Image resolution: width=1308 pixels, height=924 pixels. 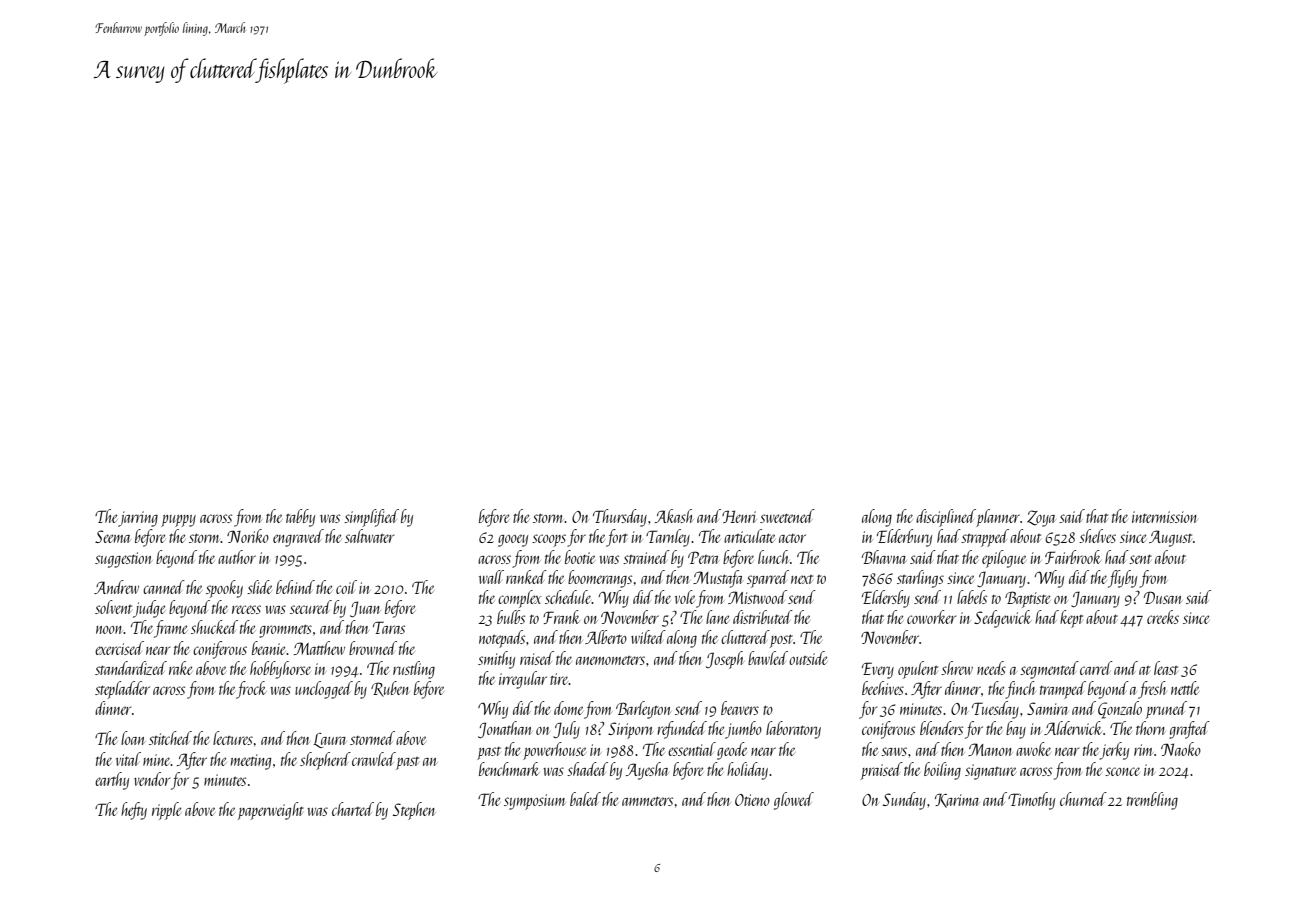 What do you see at coordinates (324, 690) in the image?
I see `unclogged` at bounding box center [324, 690].
